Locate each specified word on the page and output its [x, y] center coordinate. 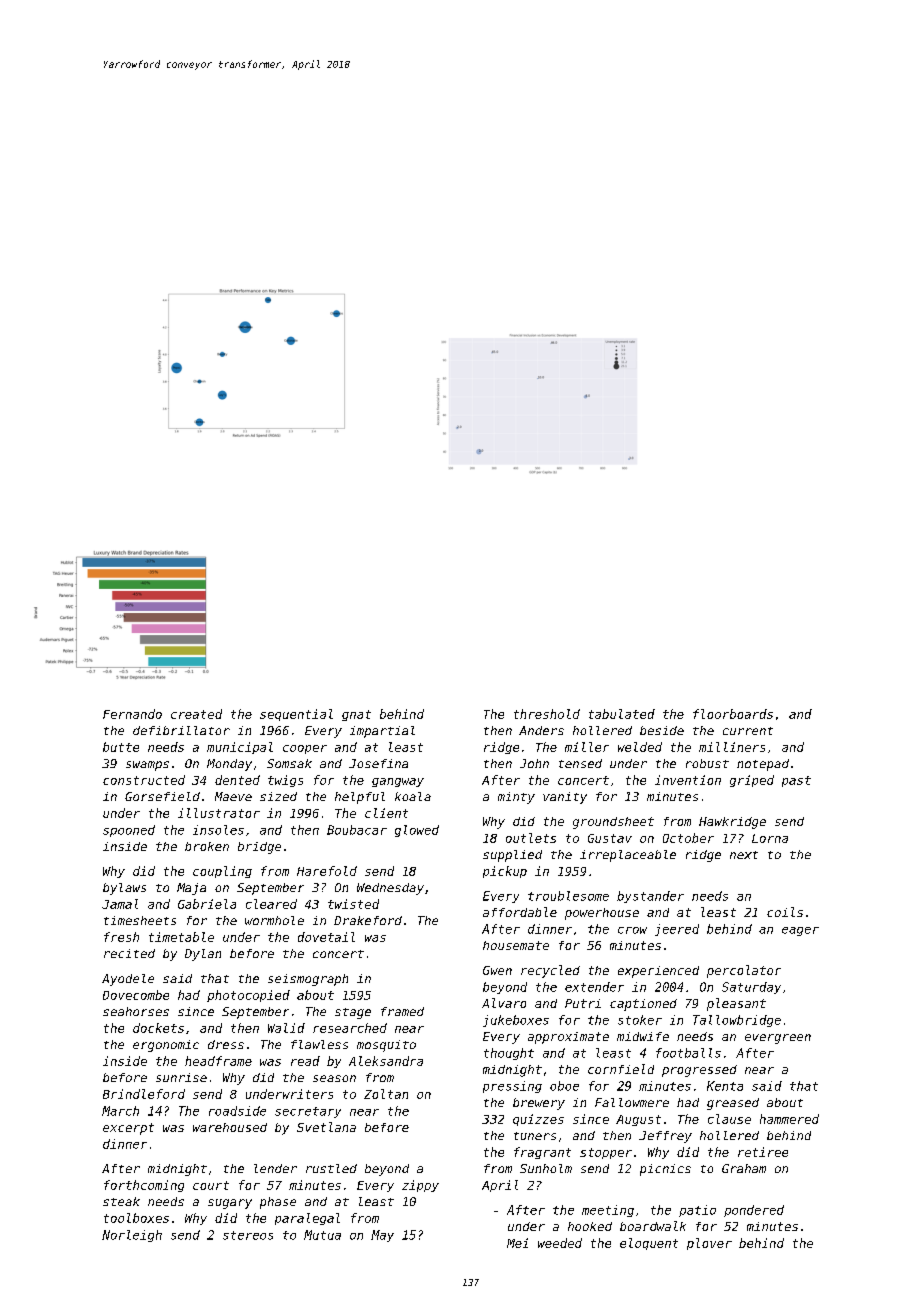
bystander [650, 897]
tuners [535, 1136]
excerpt [128, 1129]
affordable [520, 912]
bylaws [124, 889]
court [211, 1185]
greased [733, 1104]
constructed [144, 780]
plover [709, 1244]
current [748, 731]
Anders [541, 730]
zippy [420, 1186]
